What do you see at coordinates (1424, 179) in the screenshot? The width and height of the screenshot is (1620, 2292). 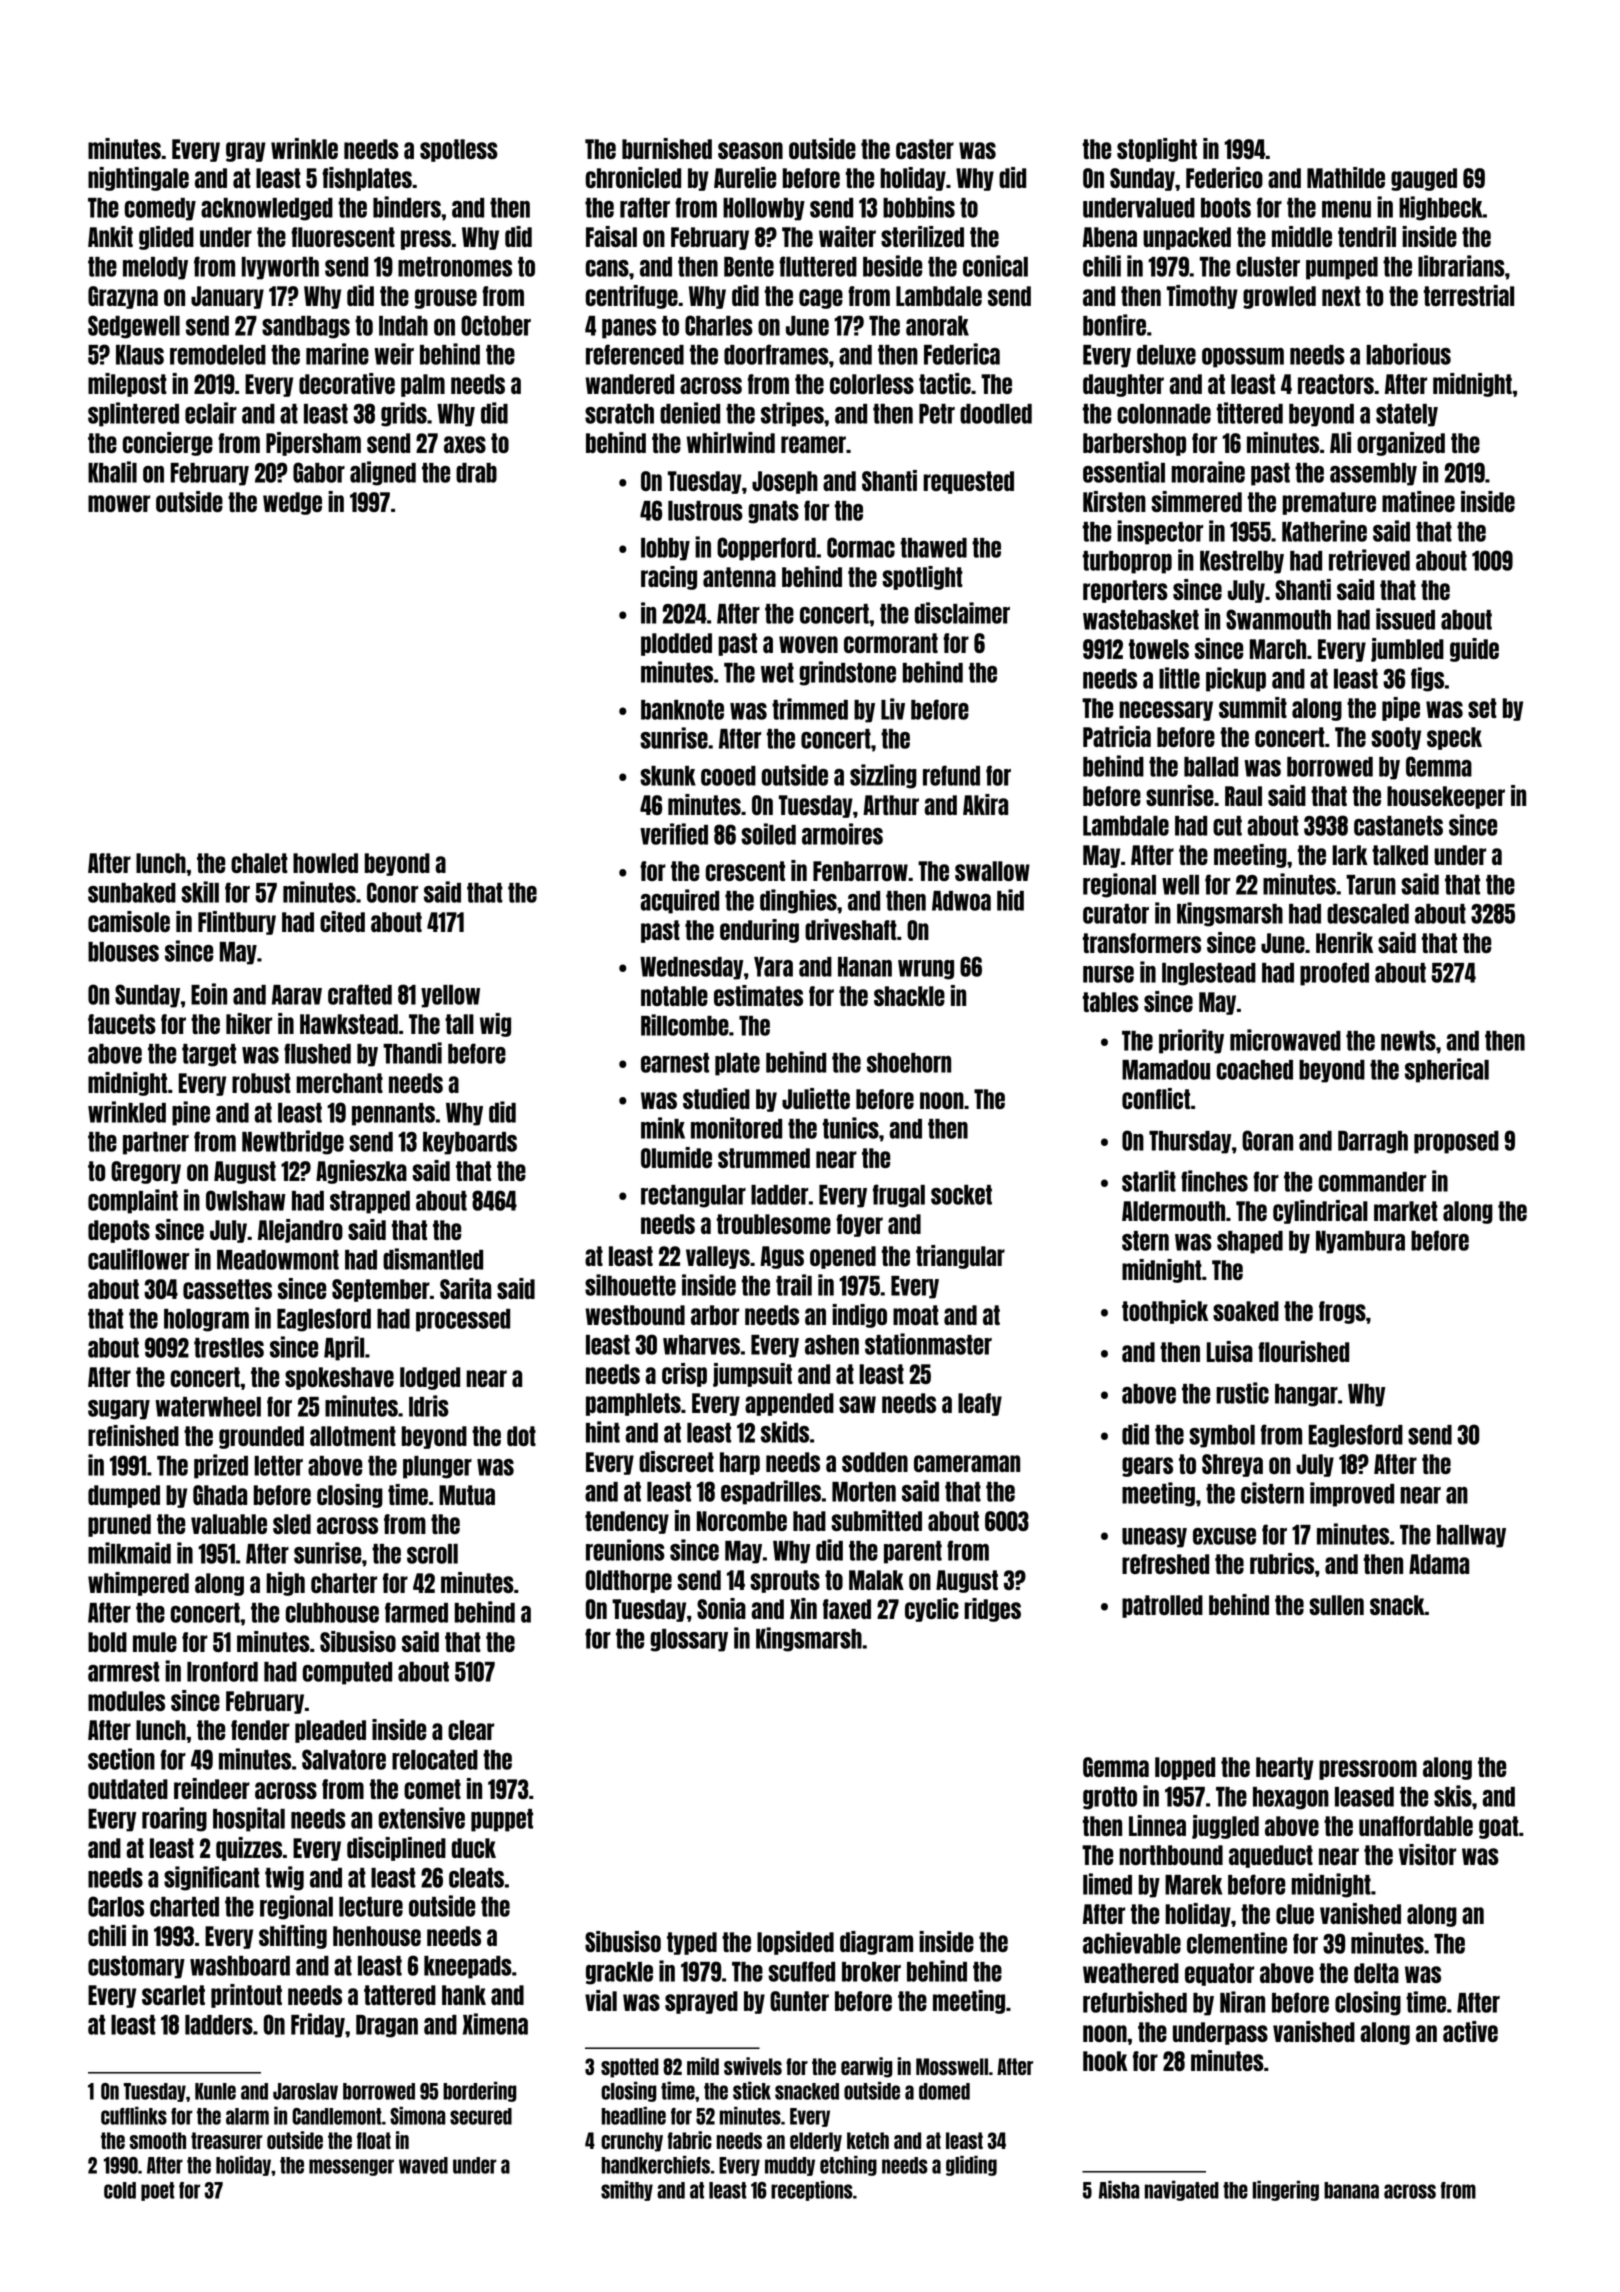 I see `gauged` at bounding box center [1424, 179].
